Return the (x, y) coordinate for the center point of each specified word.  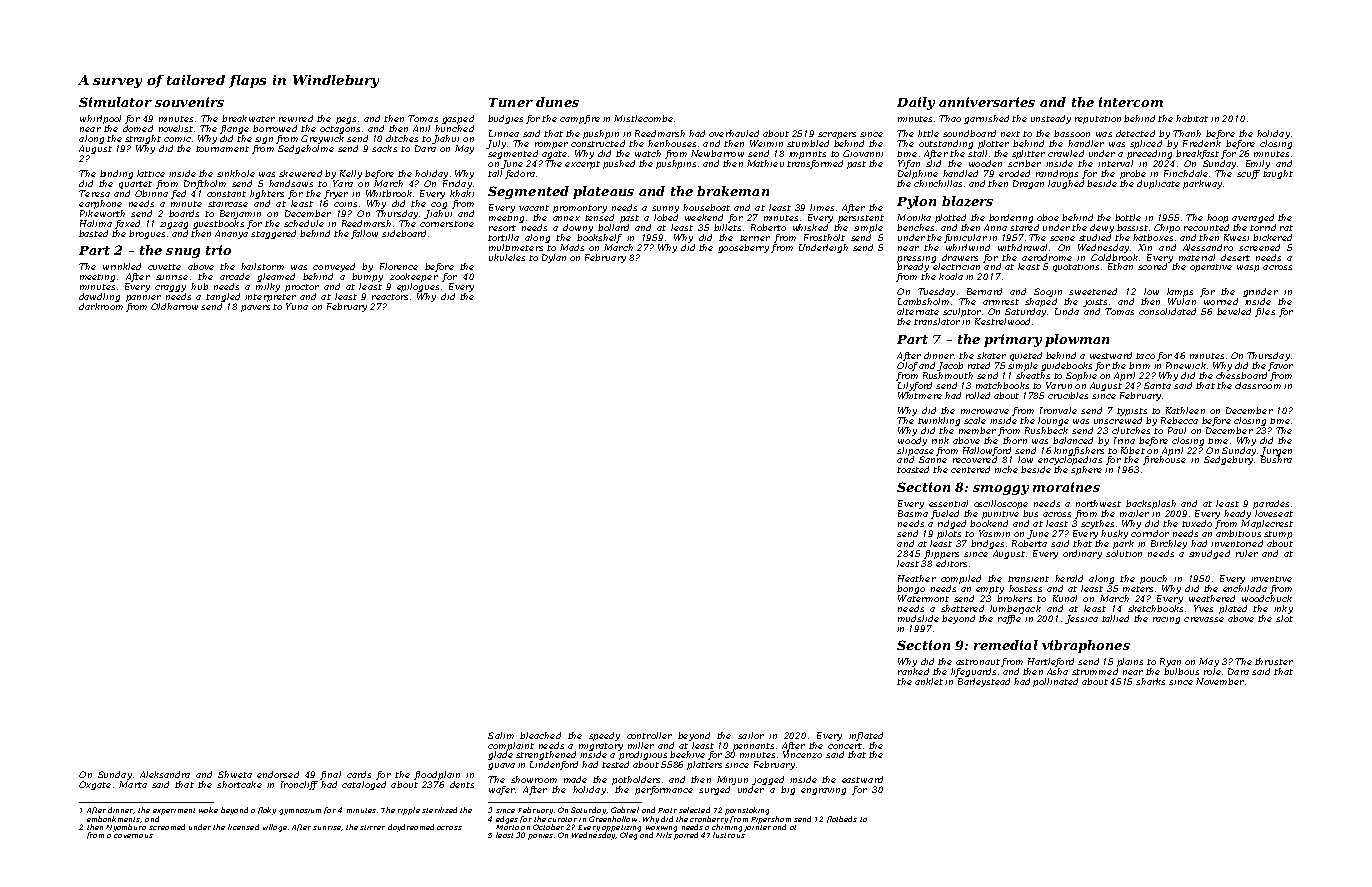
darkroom (101, 306)
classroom (1258, 385)
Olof (907, 366)
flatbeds (842, 819)
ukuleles (507, 257)
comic (177, 139)
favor (1280, 366)
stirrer (372, 827)
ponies (540, 837)
